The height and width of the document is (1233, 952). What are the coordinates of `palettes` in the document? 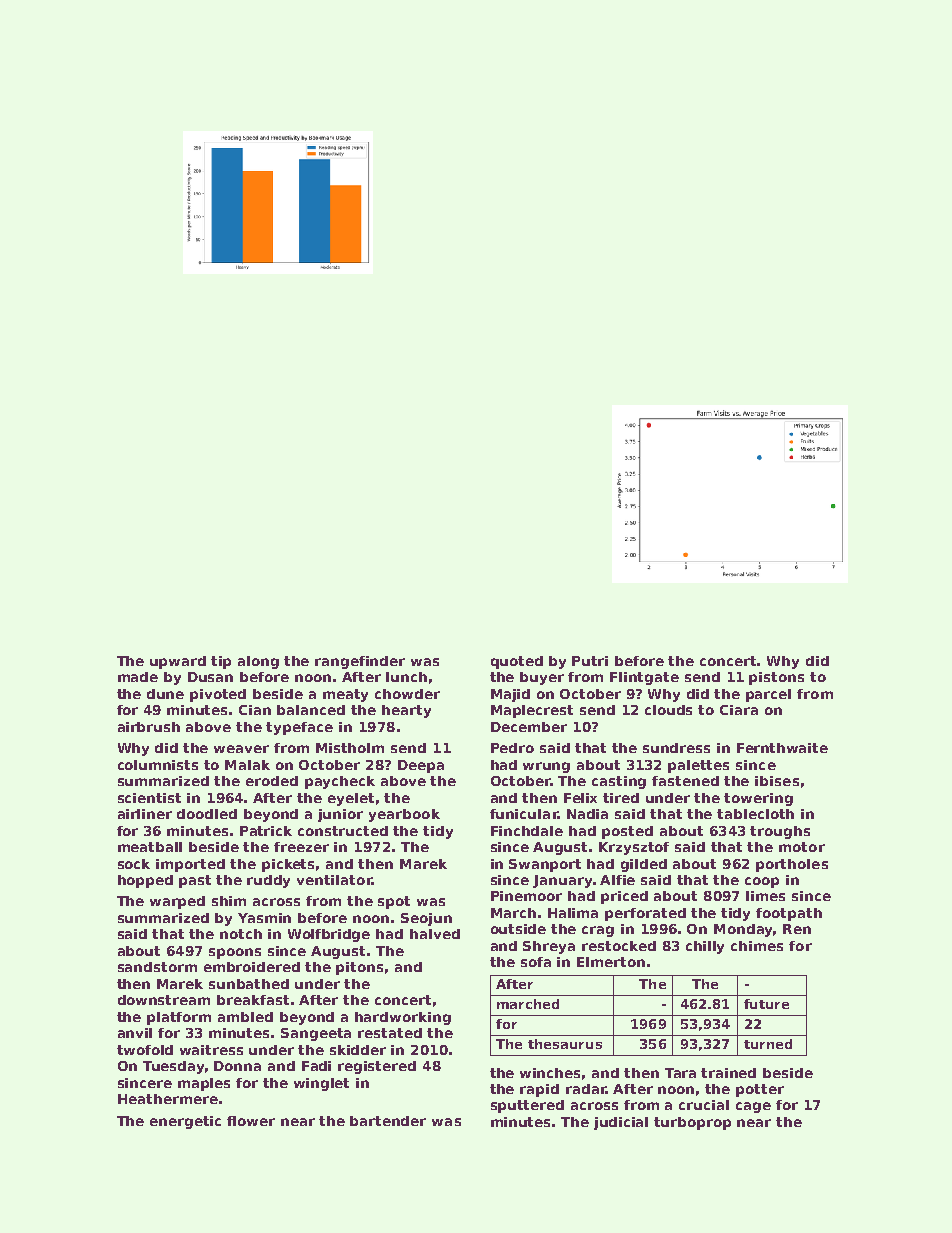 It's located at (698, 766).
